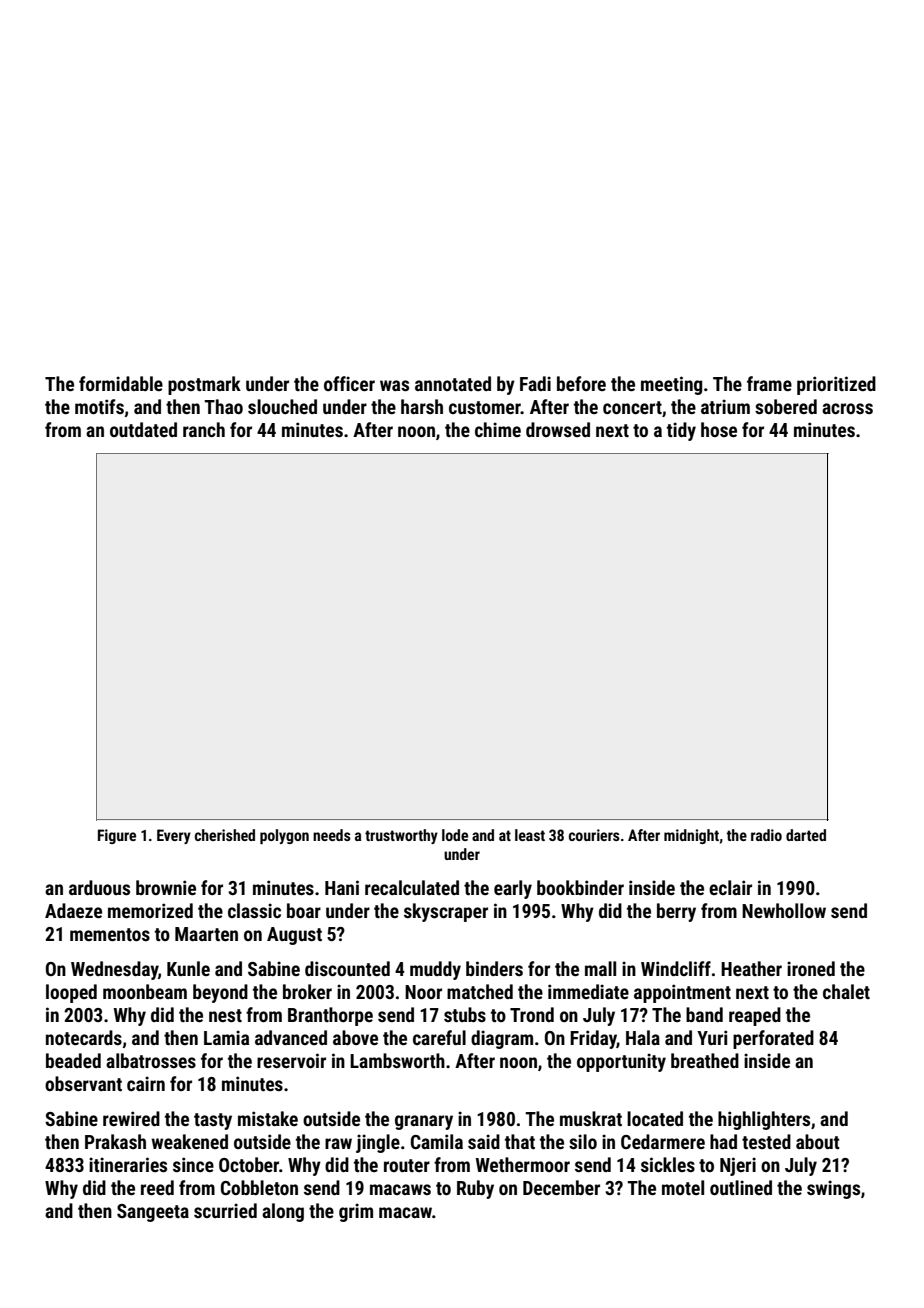 The image size is (924, 1308). What do you see at coordinates (655, 1118) in the screenshot?
I see `located` at bounding box center [655, 1118].
